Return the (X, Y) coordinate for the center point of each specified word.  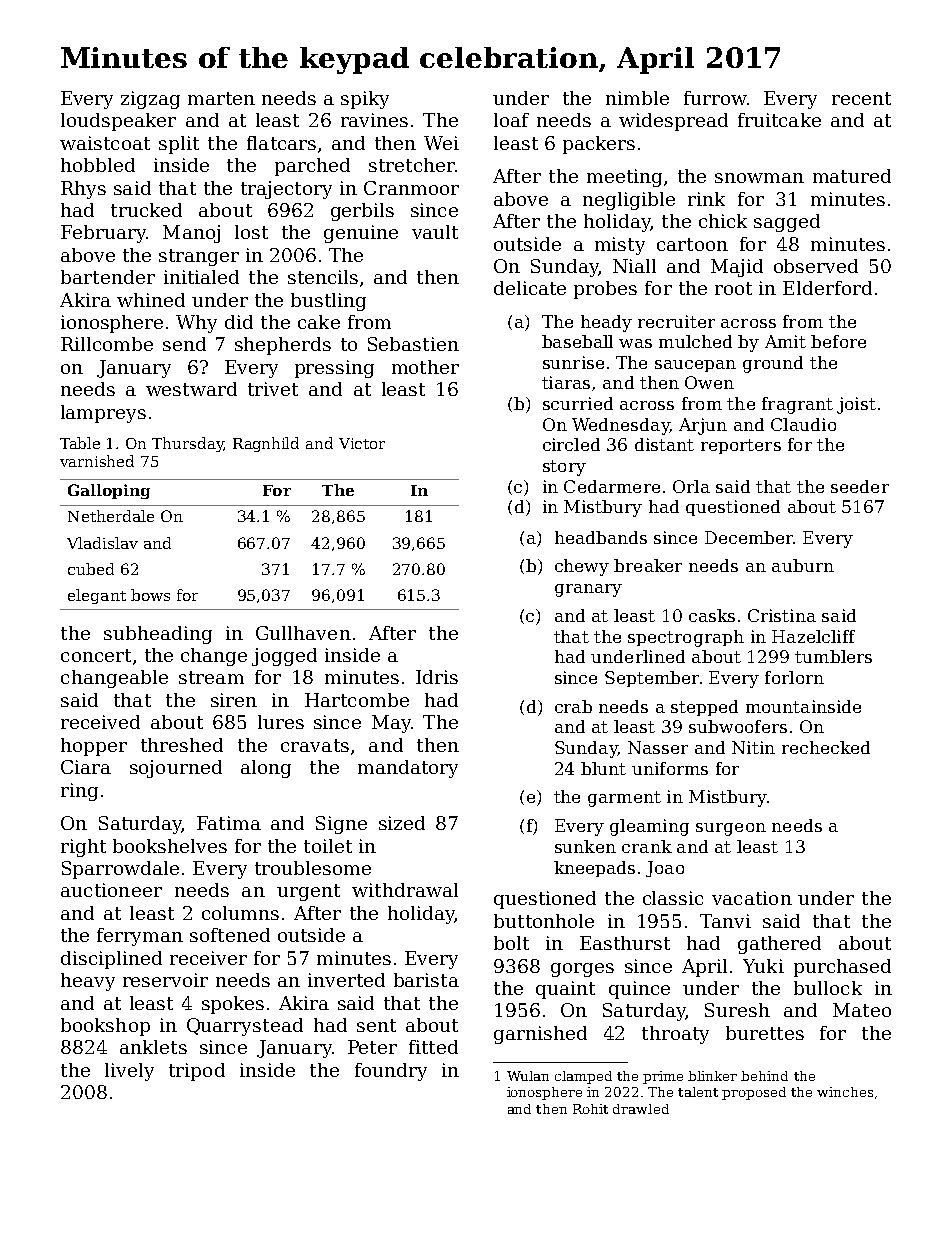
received (100, 722)
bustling (328, 302)
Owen (709, 382)
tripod (197, 1072)
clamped (583, 1077)
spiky (365, 100)
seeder (860, 486)
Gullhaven (303, 633)
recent (861, 98)
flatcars (281, 143)
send (184, 344)
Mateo (862, 1010)
